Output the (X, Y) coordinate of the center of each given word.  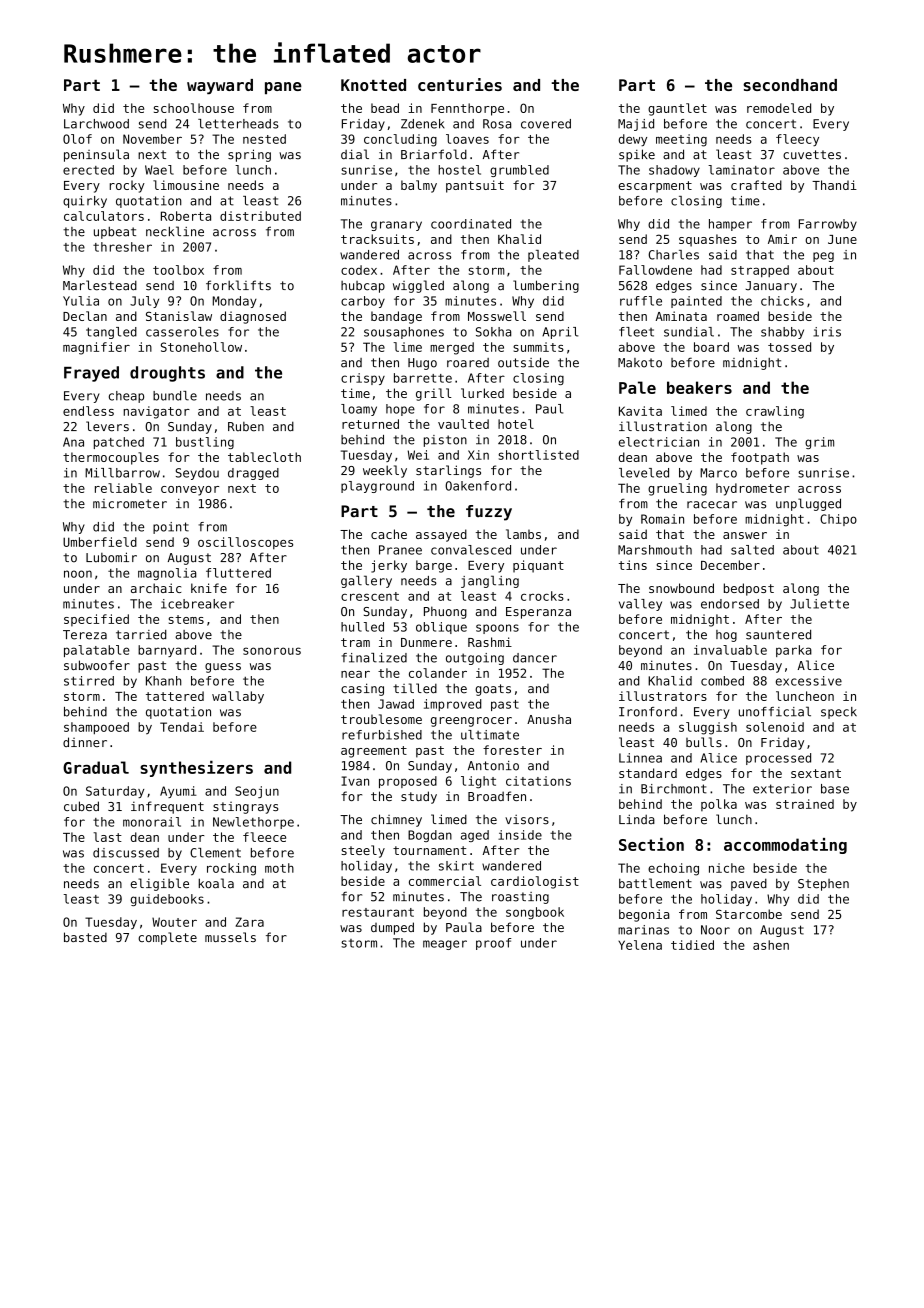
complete (167, 938)
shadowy (674, 171)
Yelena (640, 945)
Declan (85, 316)
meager (445, 945)
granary (396, 226)
